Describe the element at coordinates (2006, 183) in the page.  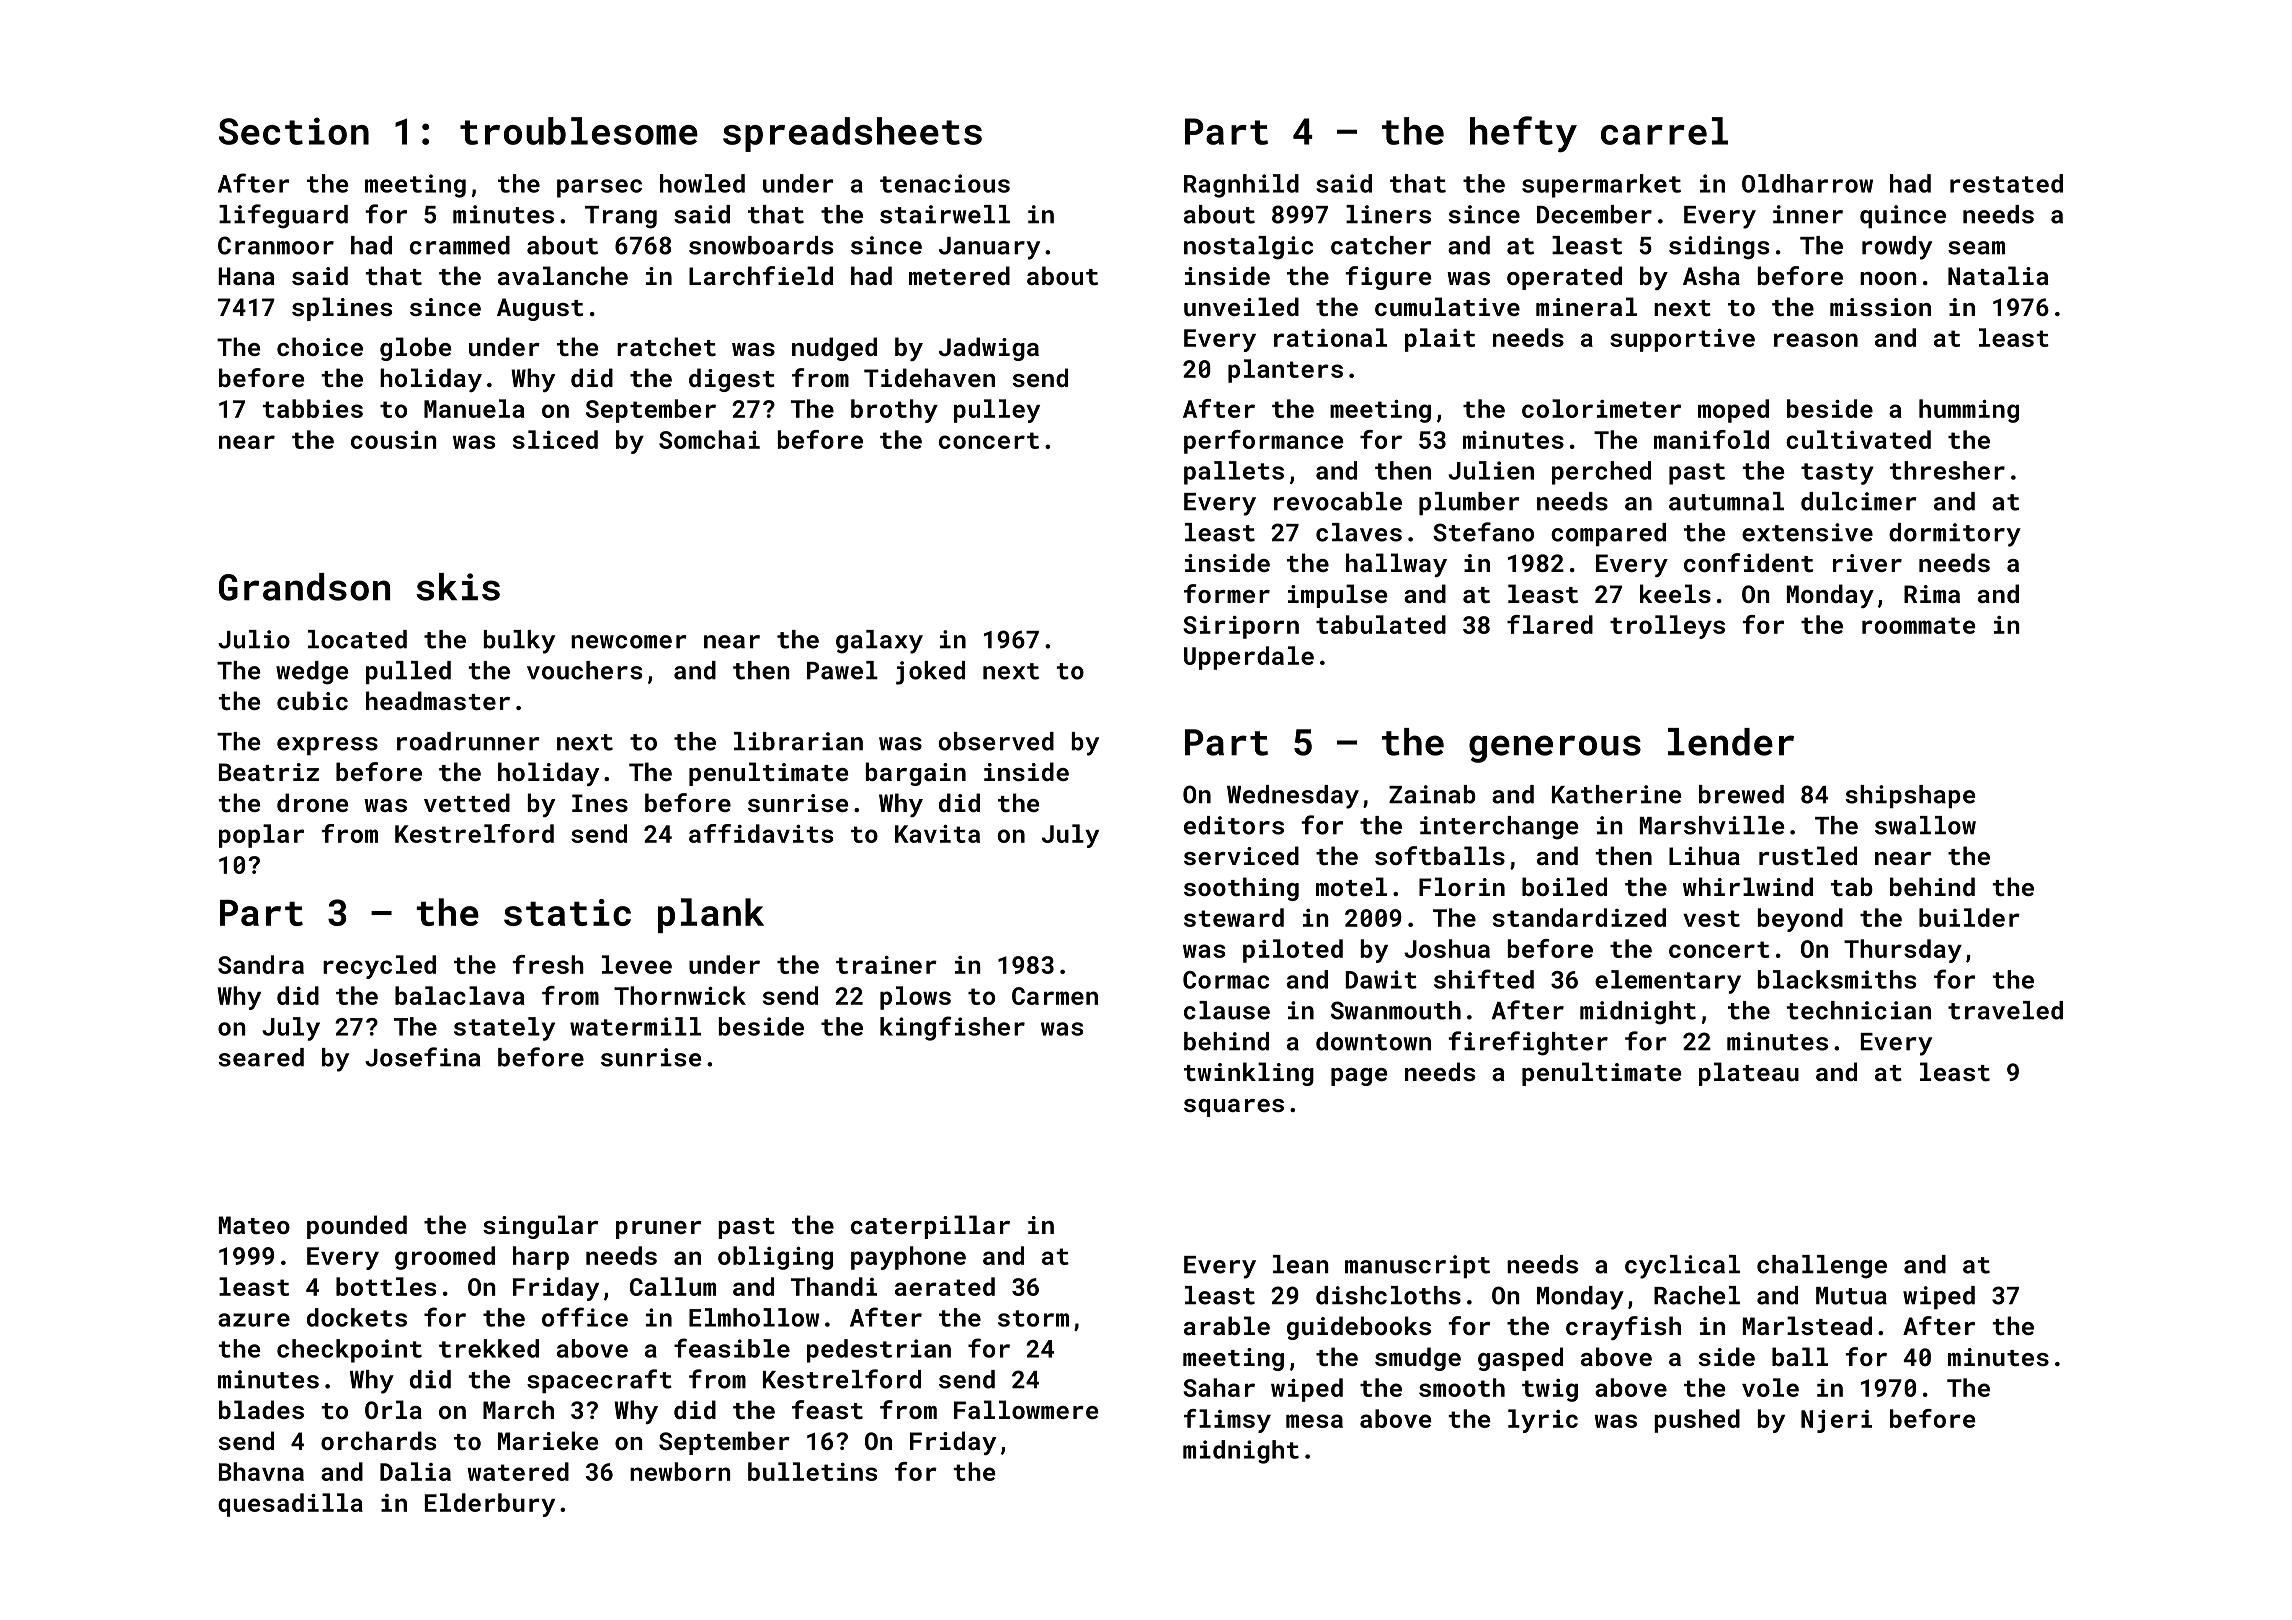
I see `restated` at that location.
